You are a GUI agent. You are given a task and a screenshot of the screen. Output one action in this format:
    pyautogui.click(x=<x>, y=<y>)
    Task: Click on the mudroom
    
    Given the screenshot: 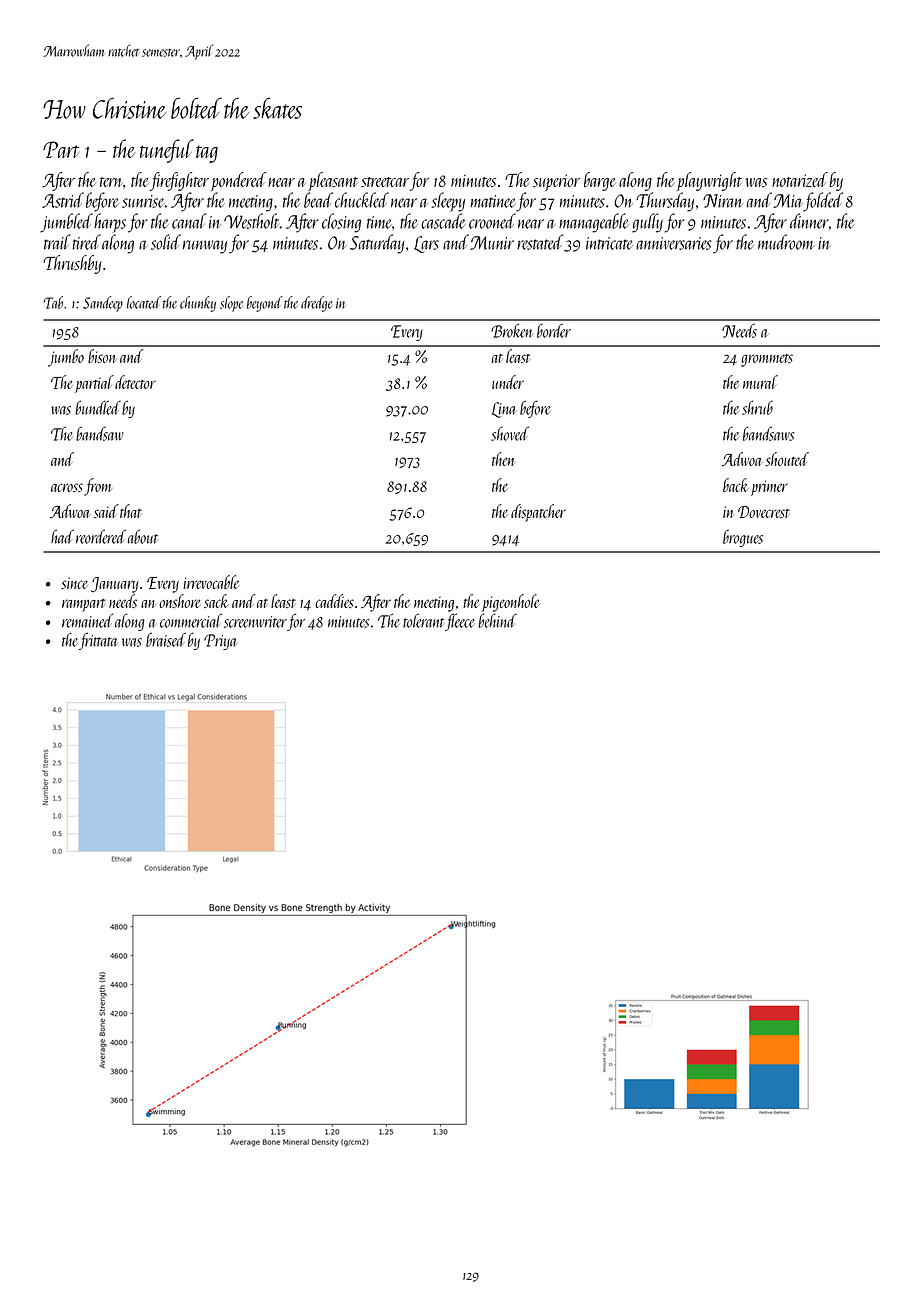 What is the action you would take?
    pyautogui.click(x=786, y=242)
